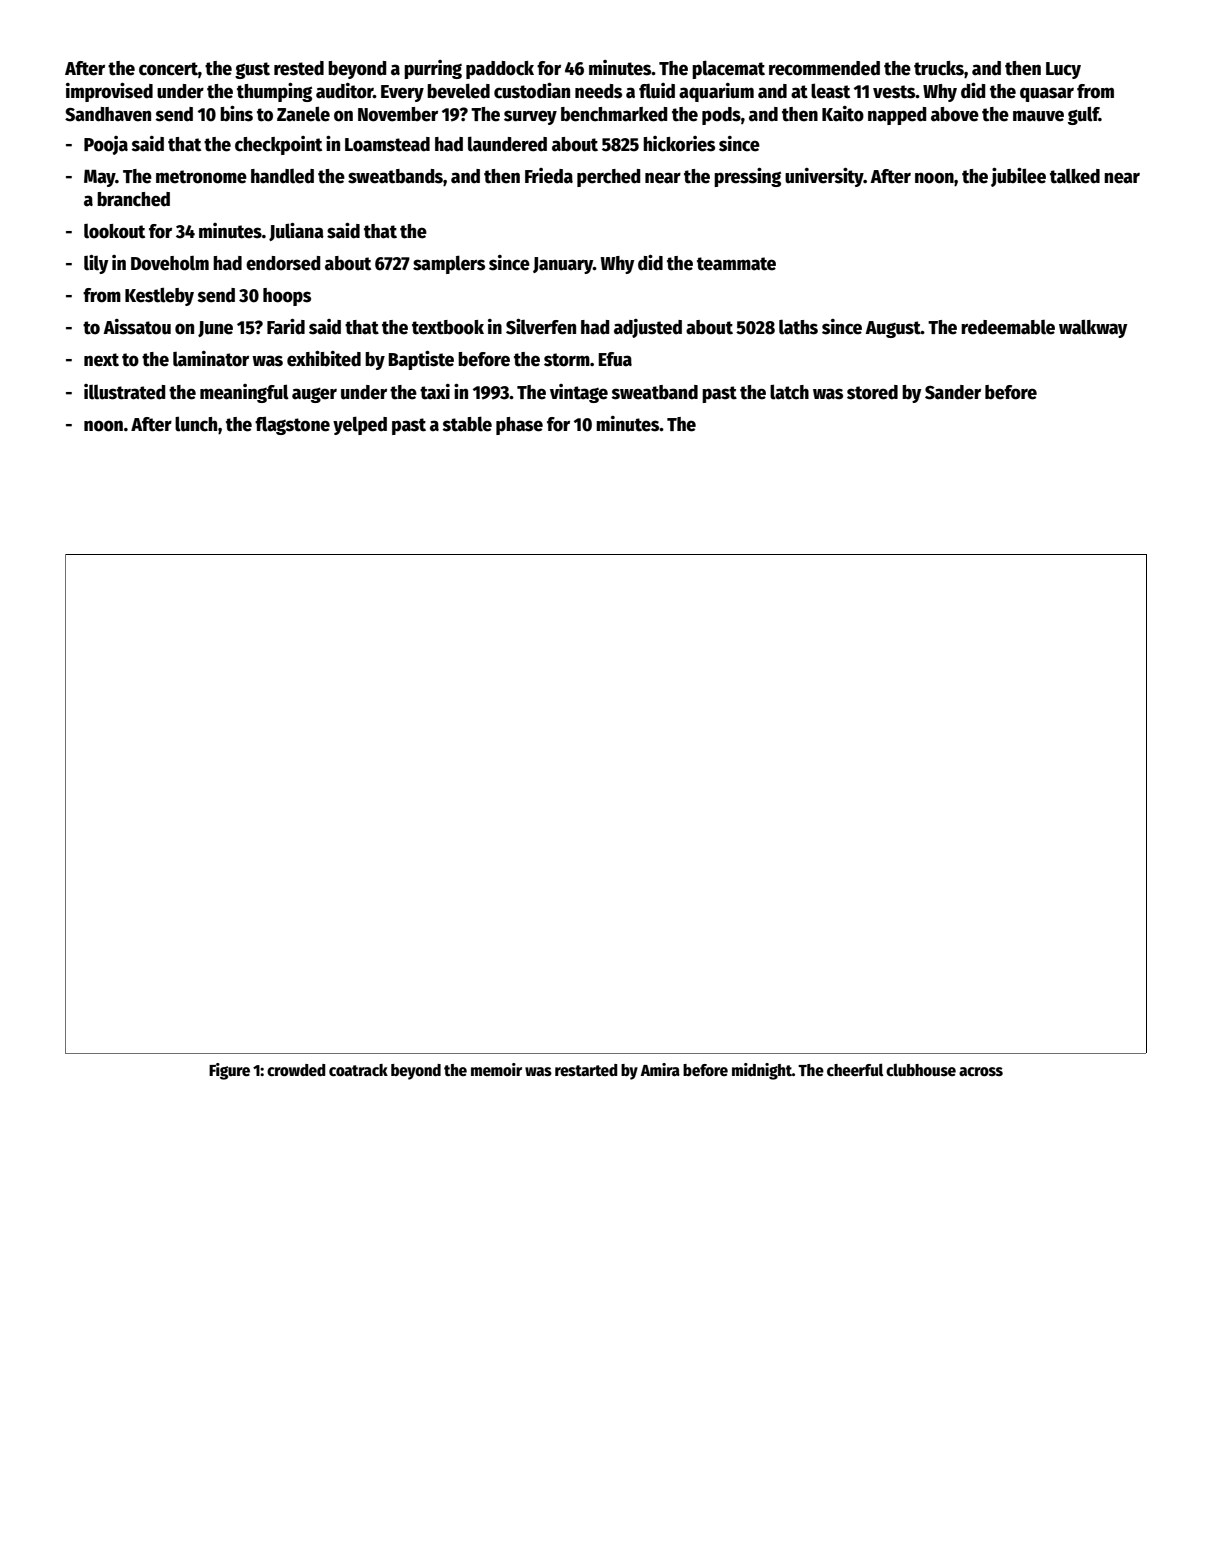 Image resolution: width=1212 pixels, height=1568 pixels. I want to click on Figure, so click(229, 1071).
